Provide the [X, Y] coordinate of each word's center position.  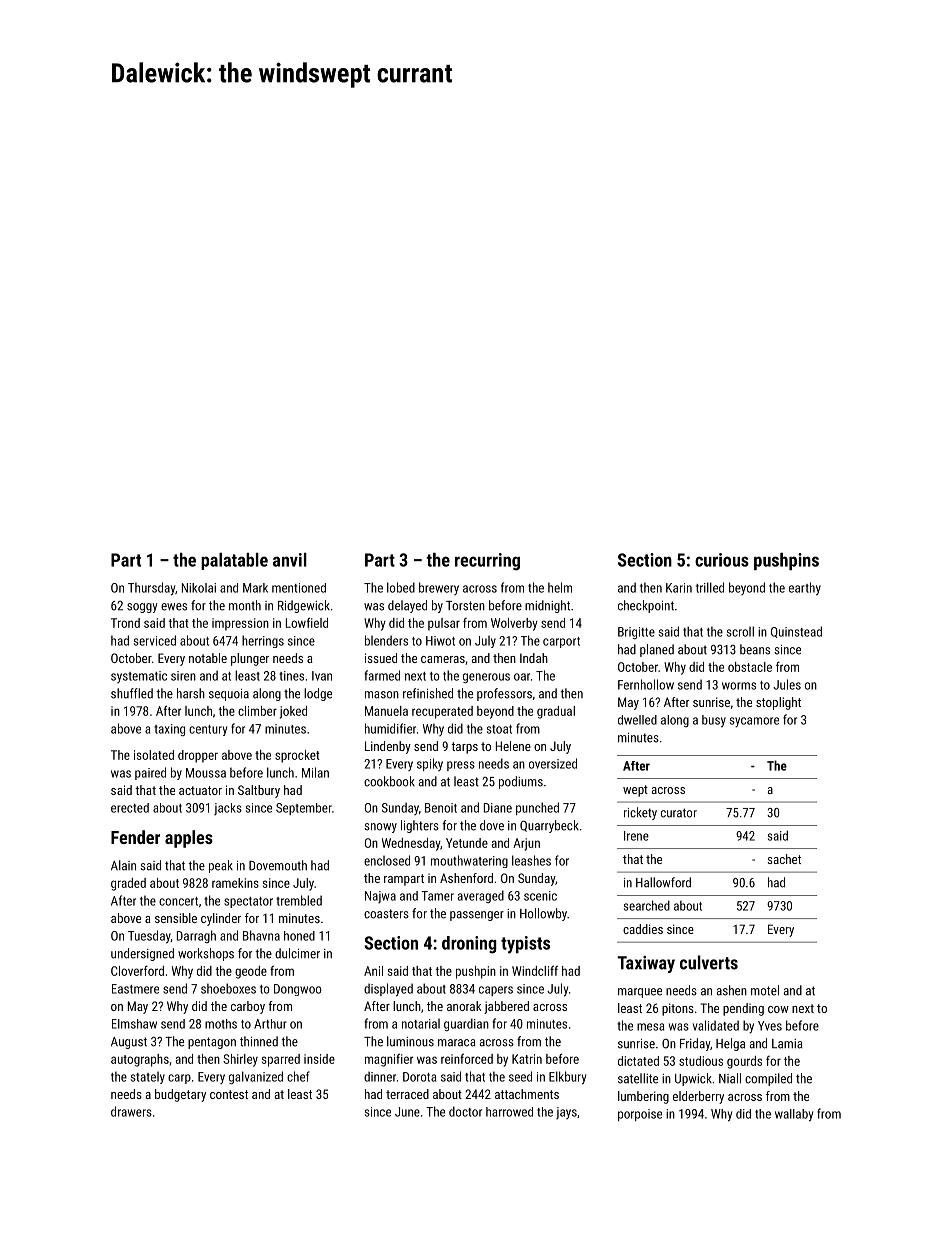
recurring [487, 562]
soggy [142, 608]
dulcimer [297, 953]
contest [229, 1094]
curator [679, 813]
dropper [198, 756]
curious [722, 560]
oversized [553, 763]
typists [525, 945]
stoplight [778, 703]
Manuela [386, 711]
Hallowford [663, 882]
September [304, 809]
